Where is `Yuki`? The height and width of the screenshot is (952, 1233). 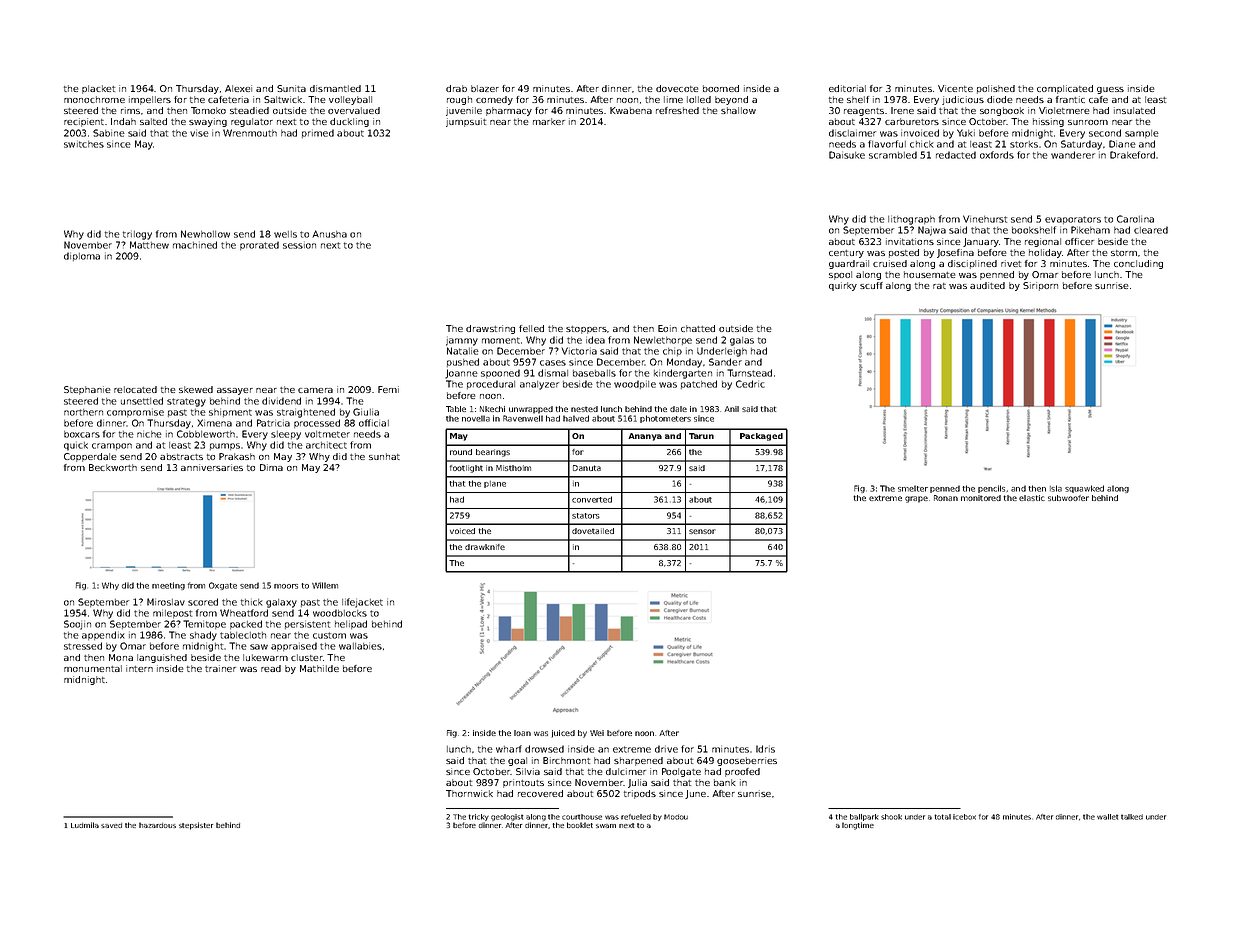
Yuki is located at coordinates (966, 133).
